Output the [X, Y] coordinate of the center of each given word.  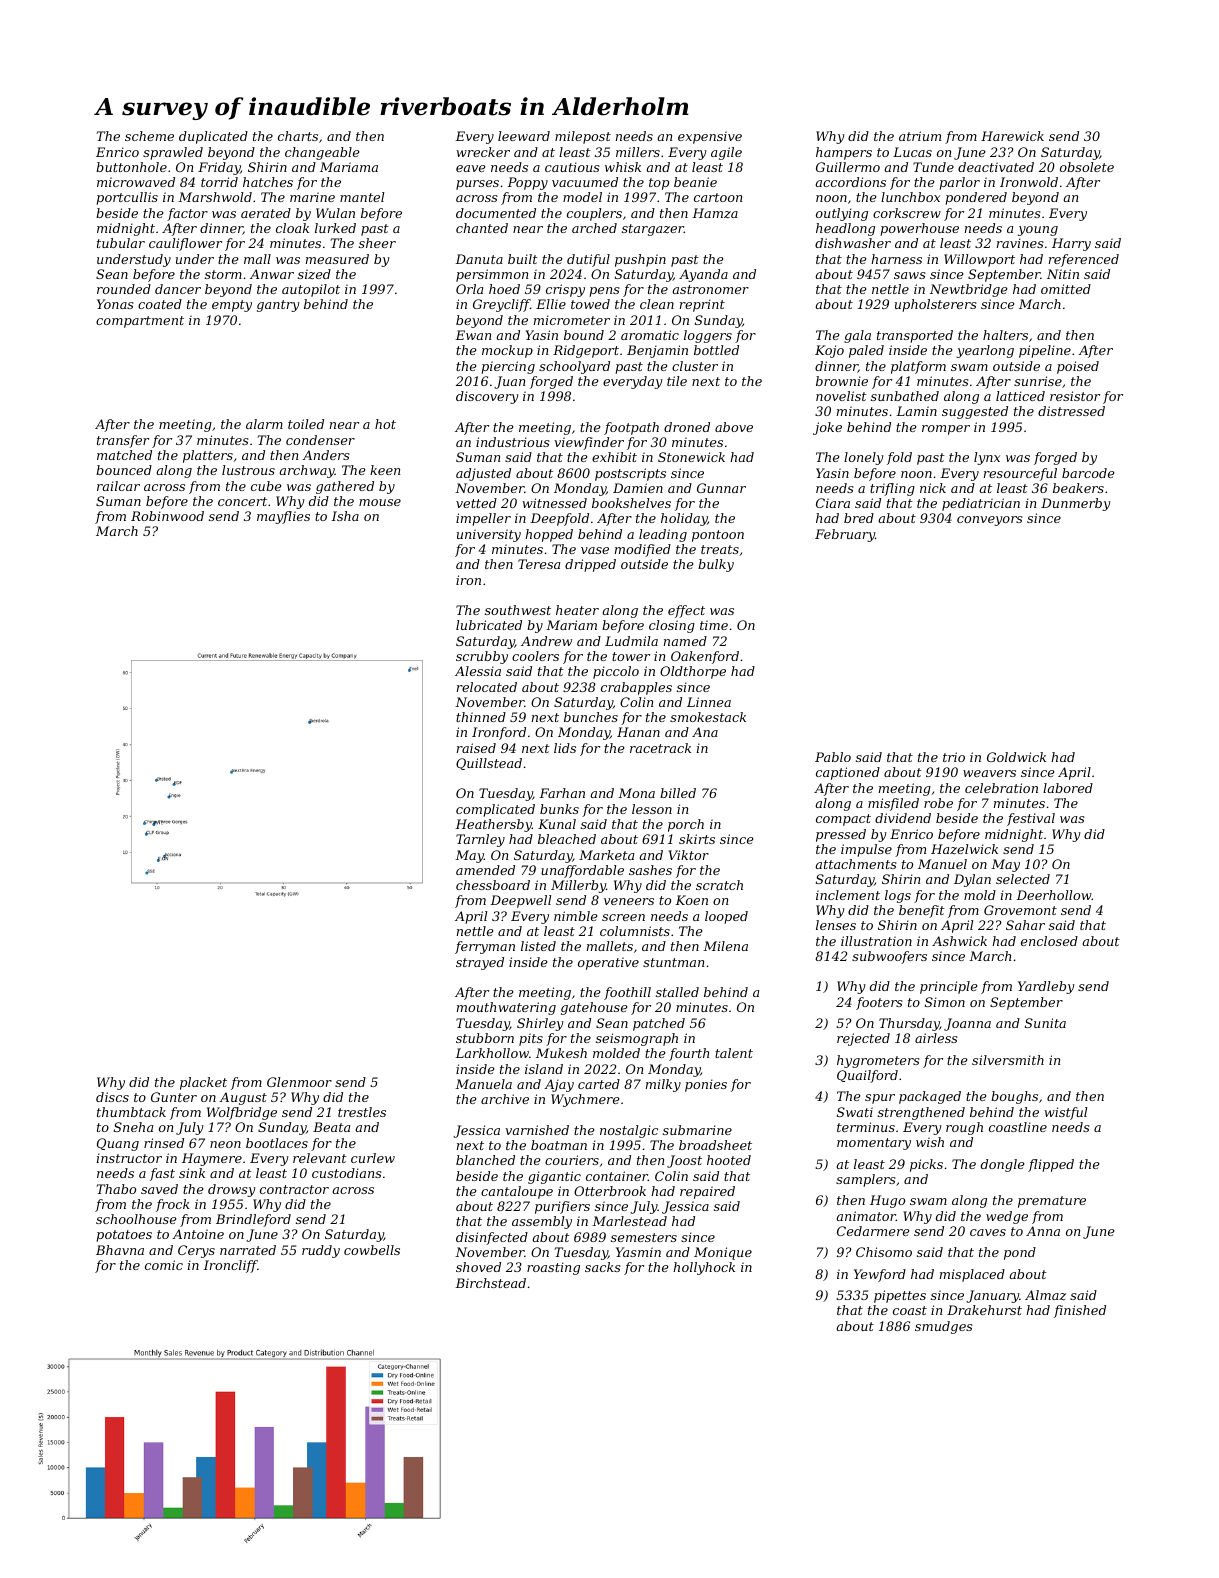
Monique [723, 1253]
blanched [485, 1160]
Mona [636, 793]
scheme [149, 136]
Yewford [880, 1275]
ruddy [321, 1251]
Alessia [478, 671]
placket [203, 1083]
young [1038, 231]
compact [843, 820]
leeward [524, 136]
